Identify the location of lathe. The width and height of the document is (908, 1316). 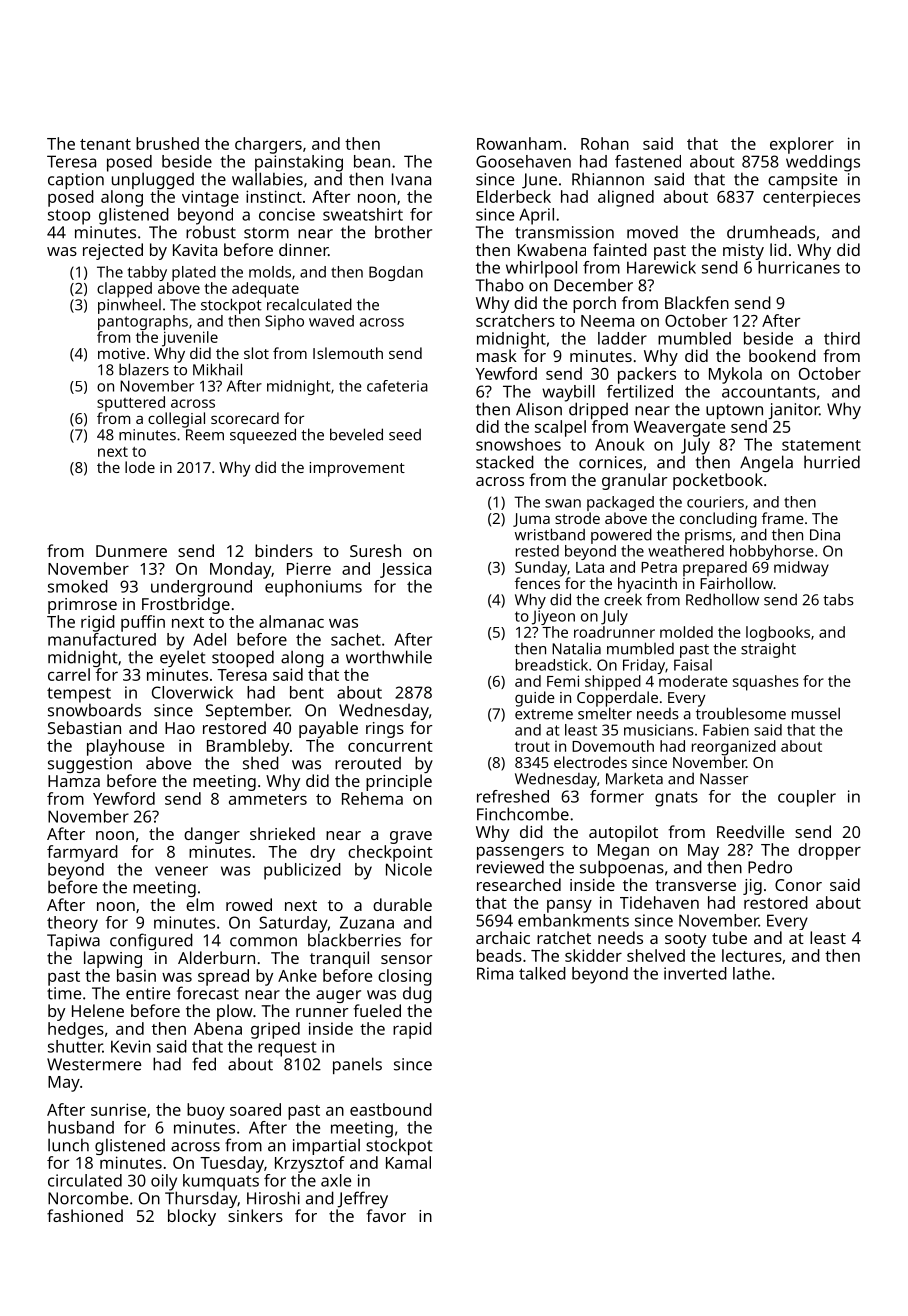
(751, 973).
